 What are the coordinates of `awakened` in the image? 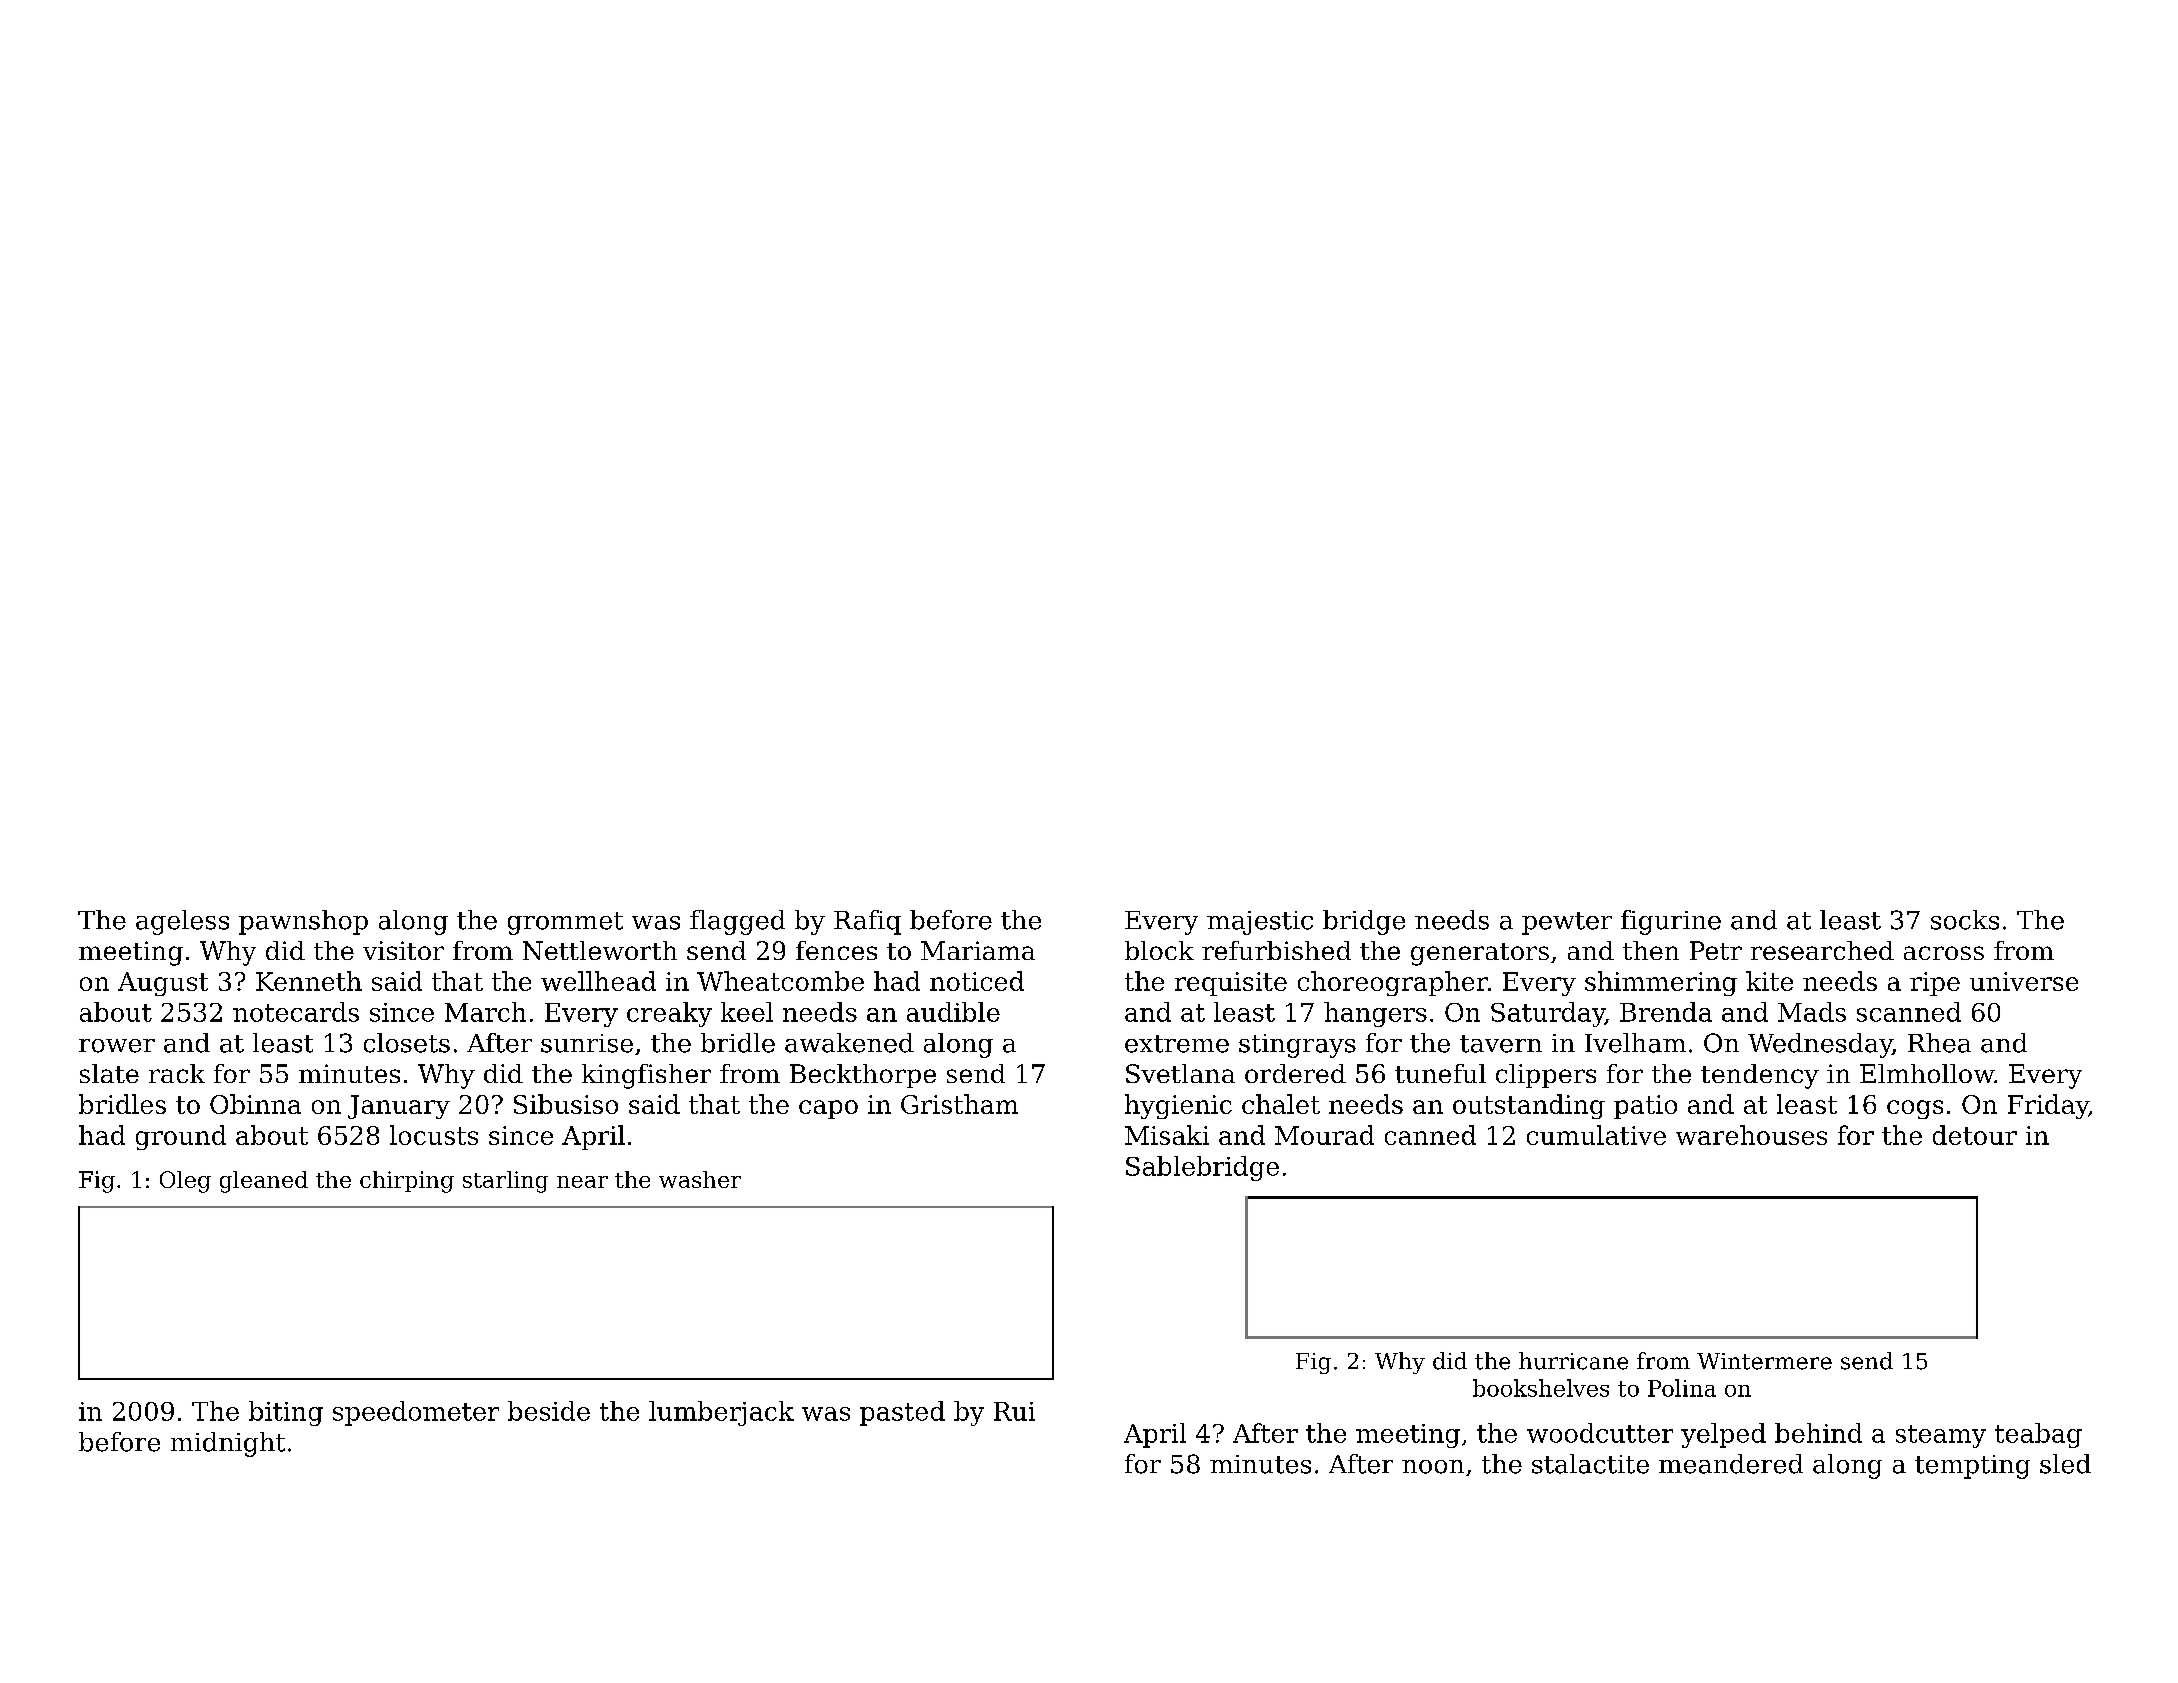 It's located at (849, 1043).
